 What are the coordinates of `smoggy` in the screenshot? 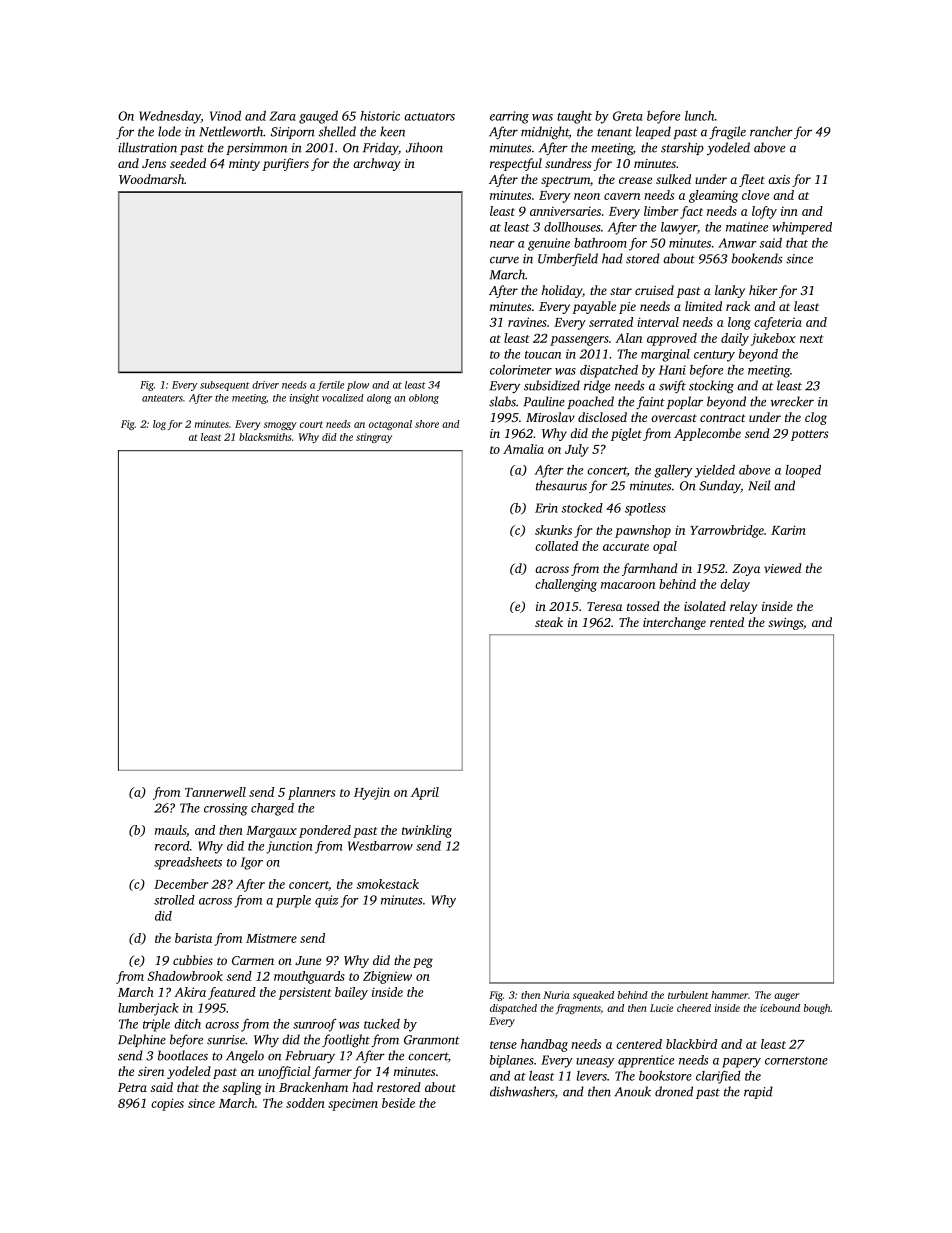 It's located at (280, 426).
